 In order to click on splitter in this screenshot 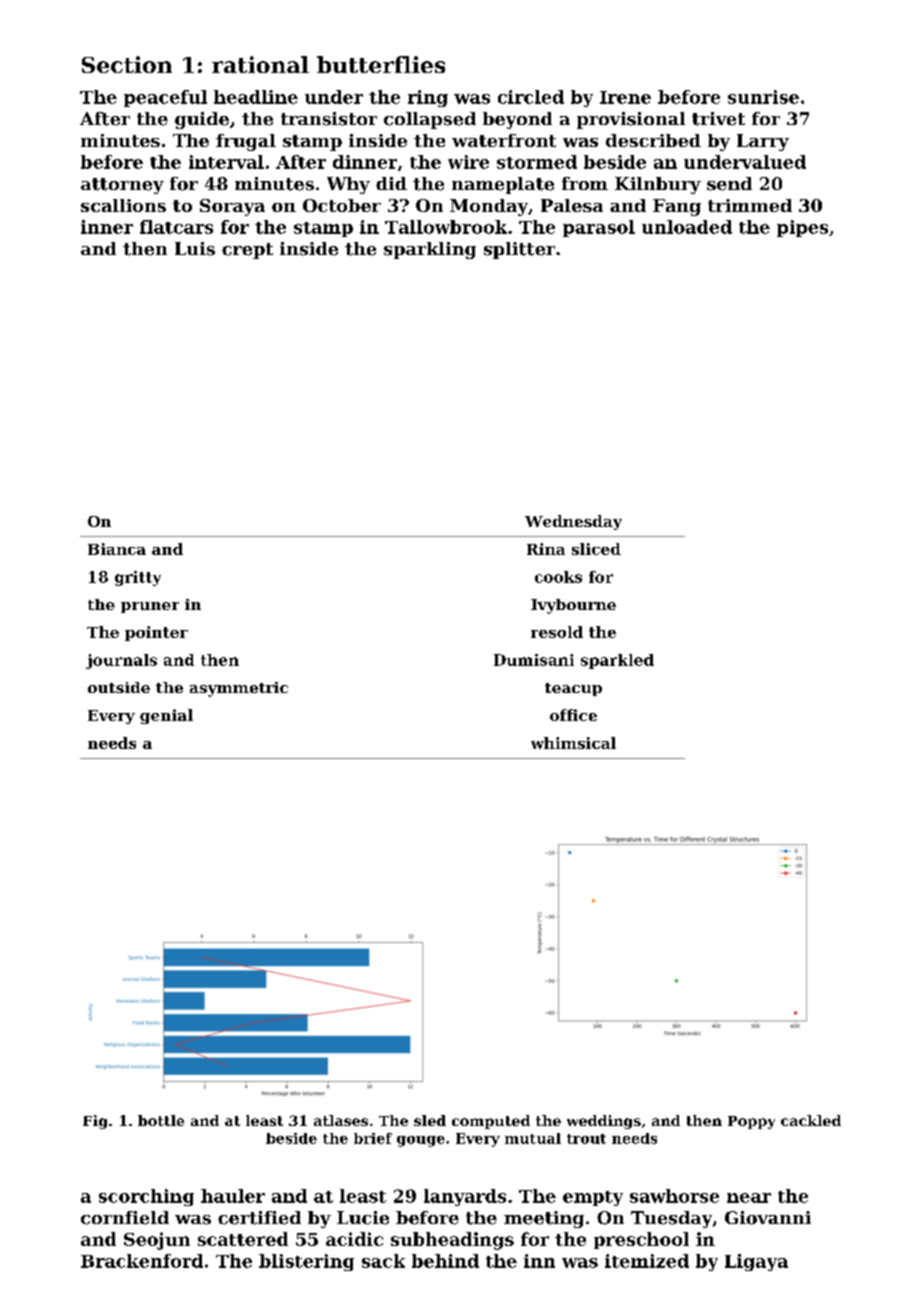, I will do `click(519, 250)`.
